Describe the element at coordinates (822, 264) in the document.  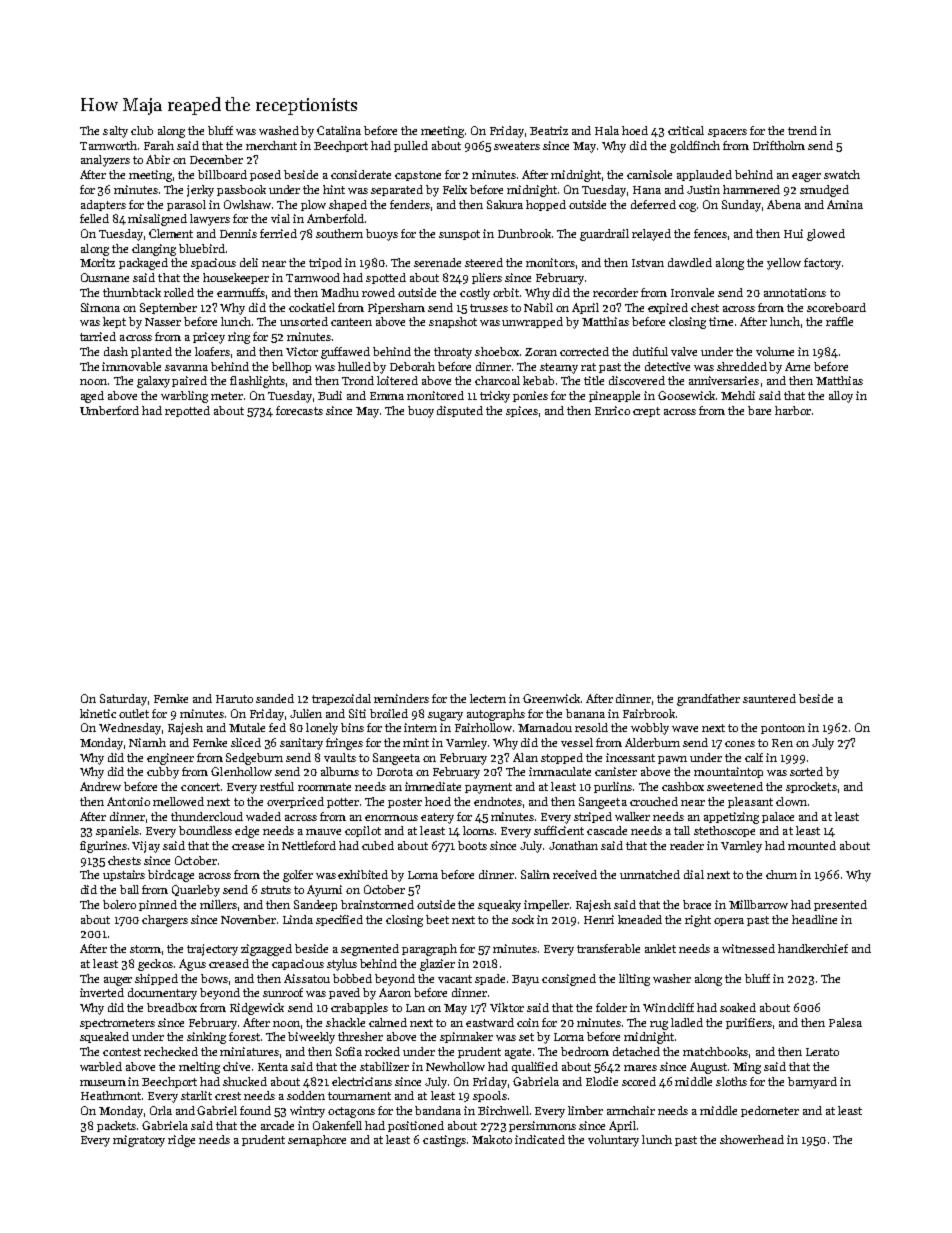
I see `factory` at that location.
